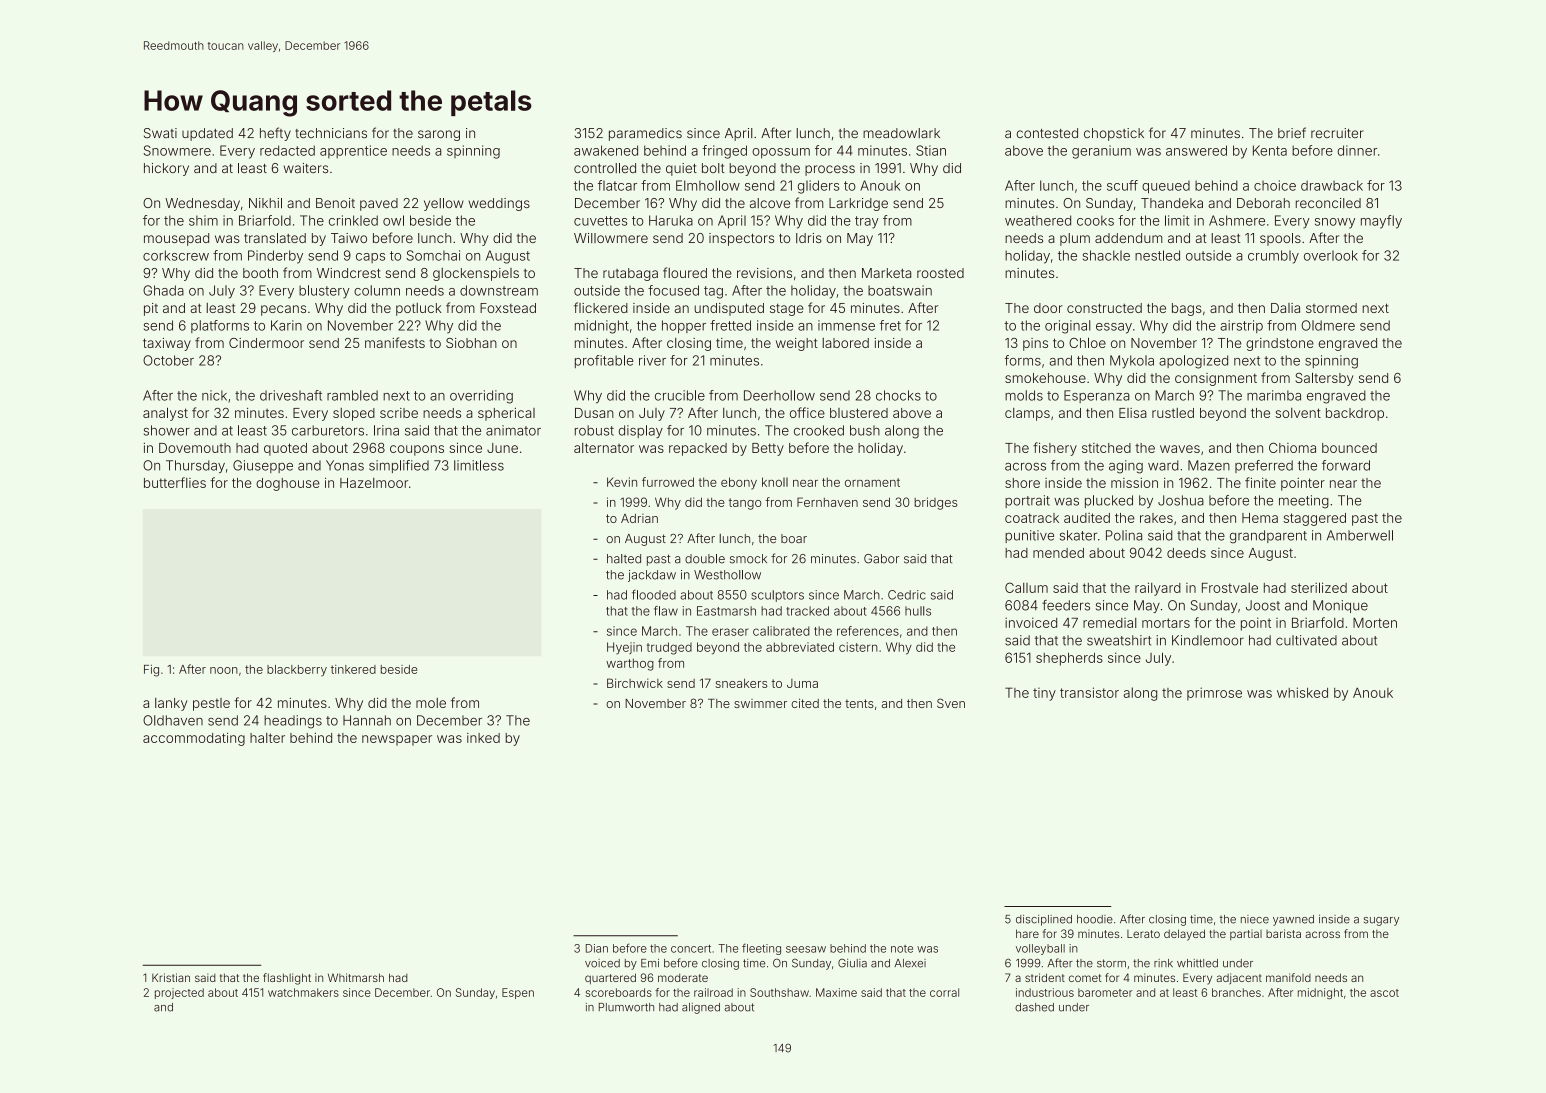 The width and height of the screenshot is (1546, 1093). I want to click on tray, so click(867, 222).
